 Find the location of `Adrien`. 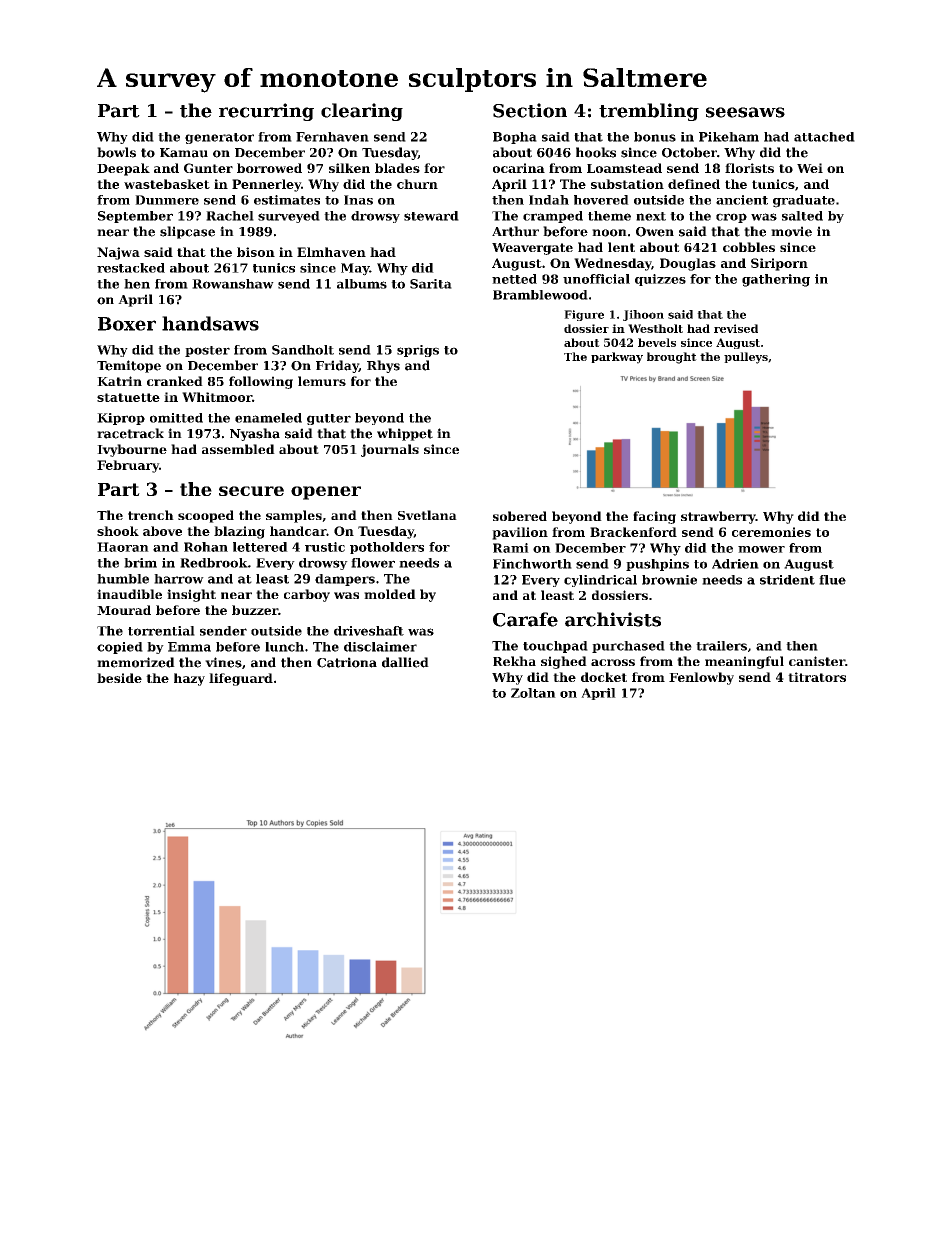

Adrien is located at coordinates (735, 564).
